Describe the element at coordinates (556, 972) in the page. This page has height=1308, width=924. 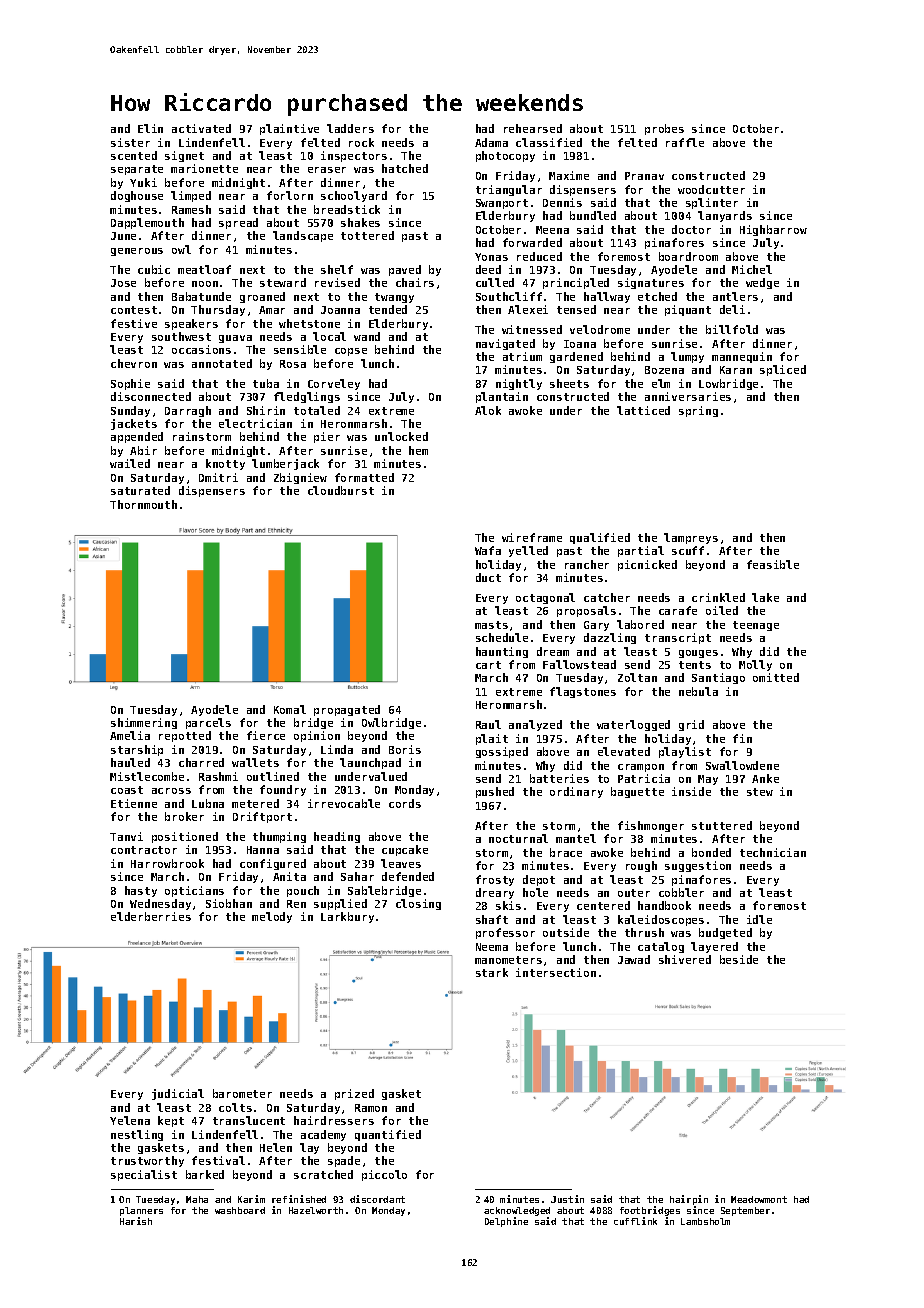
I see `intersection` at that location.
